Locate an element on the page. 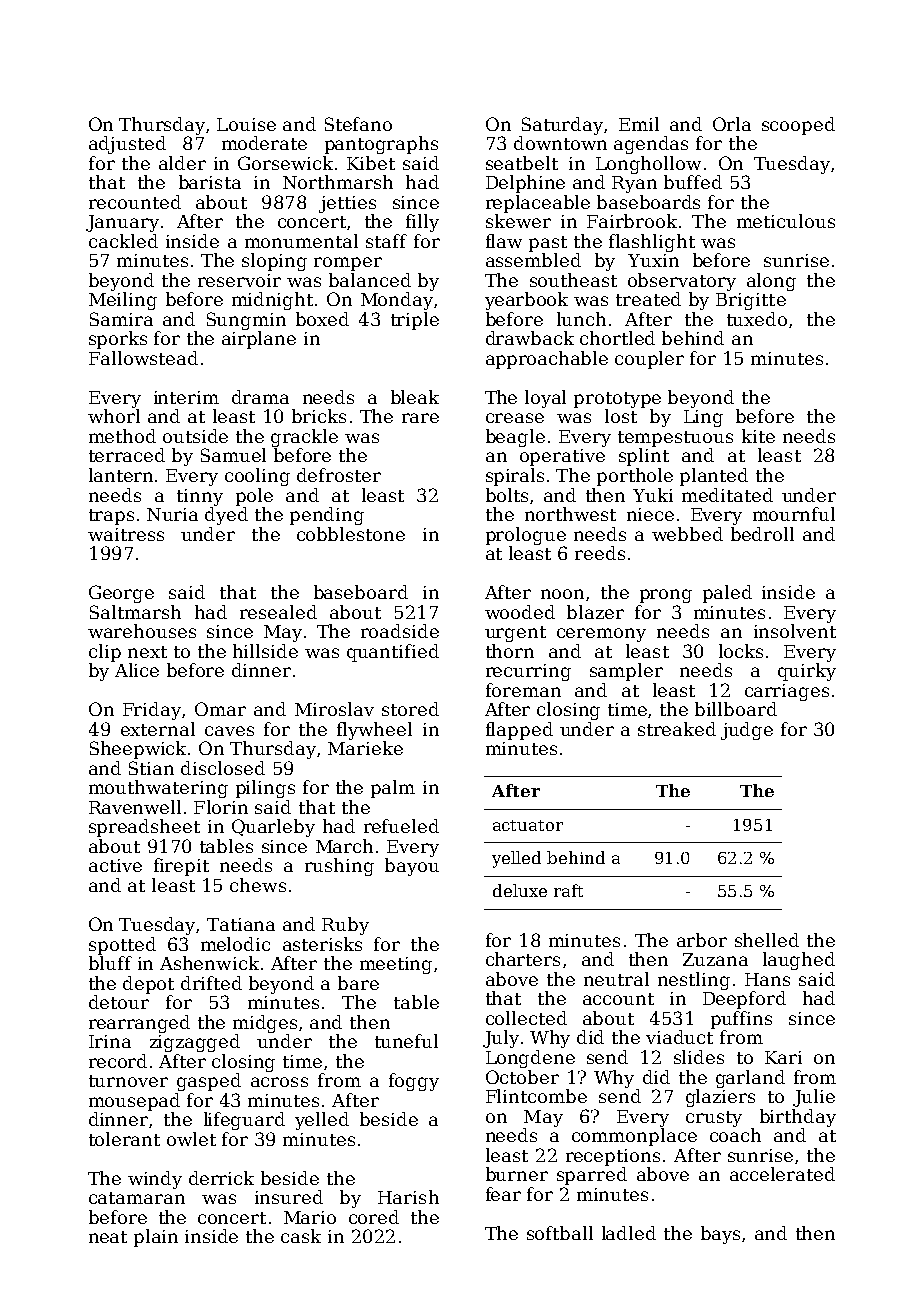  cored is located at coordinates (374, 1217).
